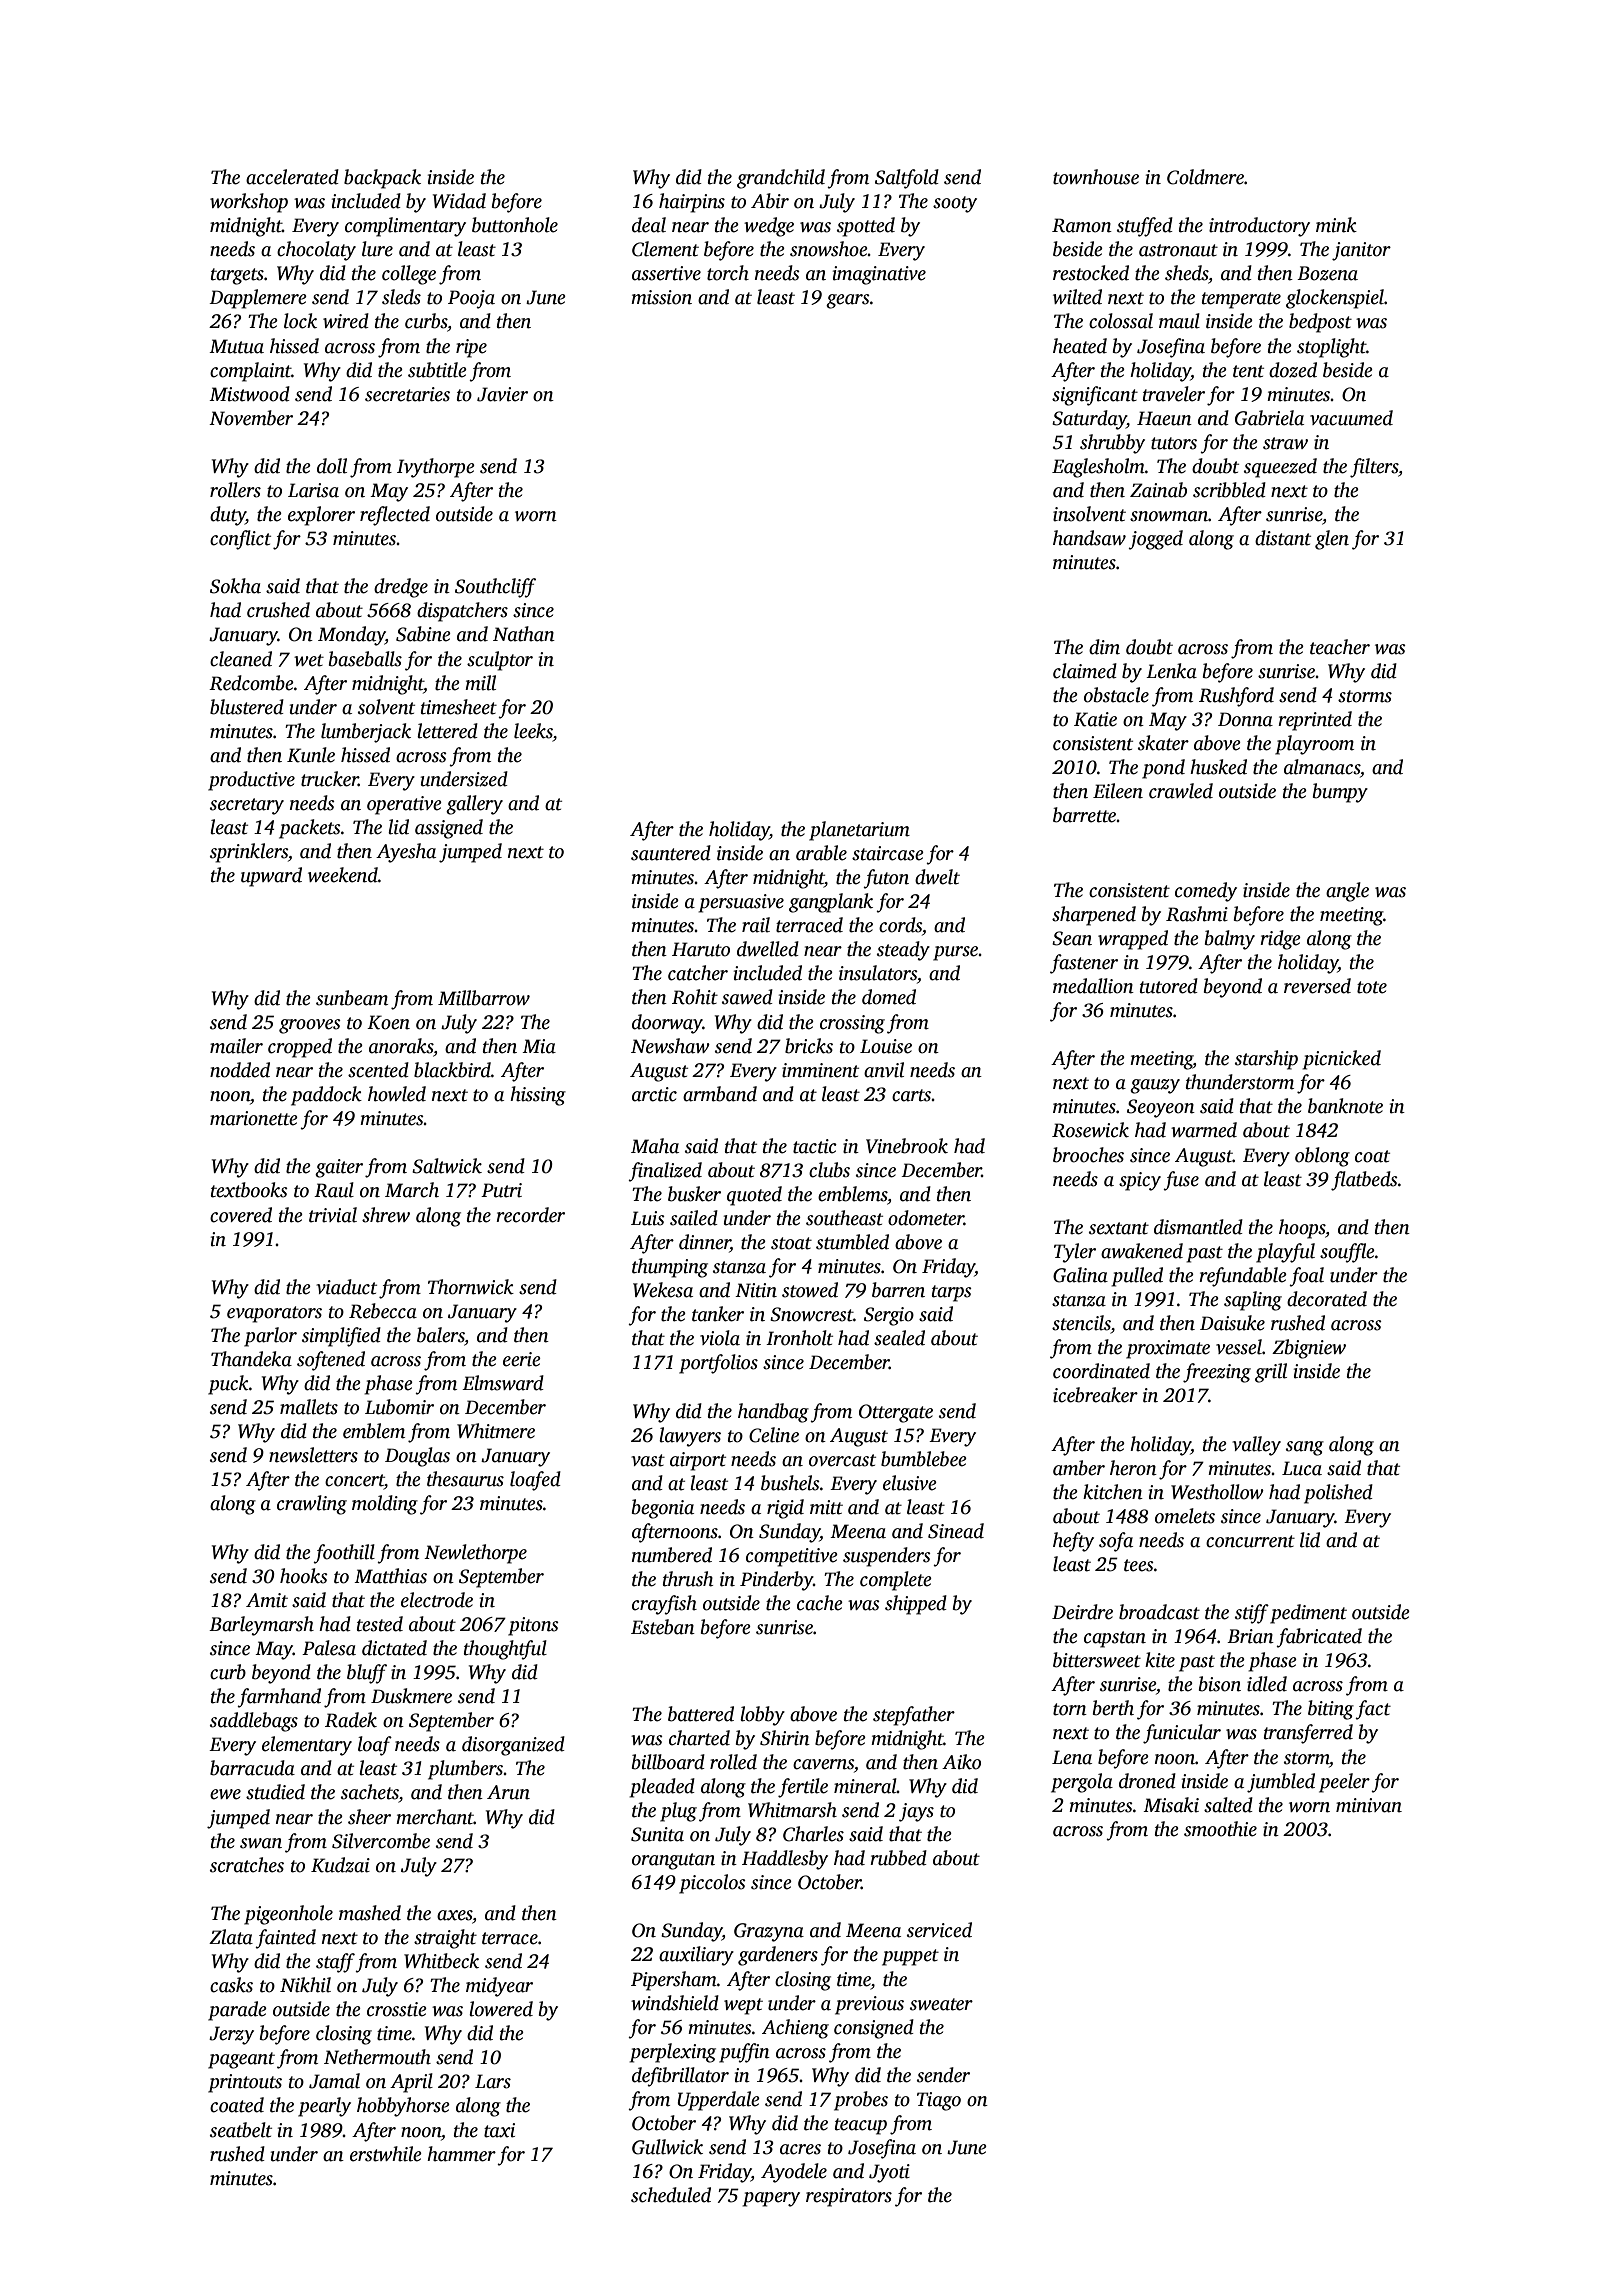 The image size is (1620, 2292). I want to click on Rosewick, so click(1090, 1130).
